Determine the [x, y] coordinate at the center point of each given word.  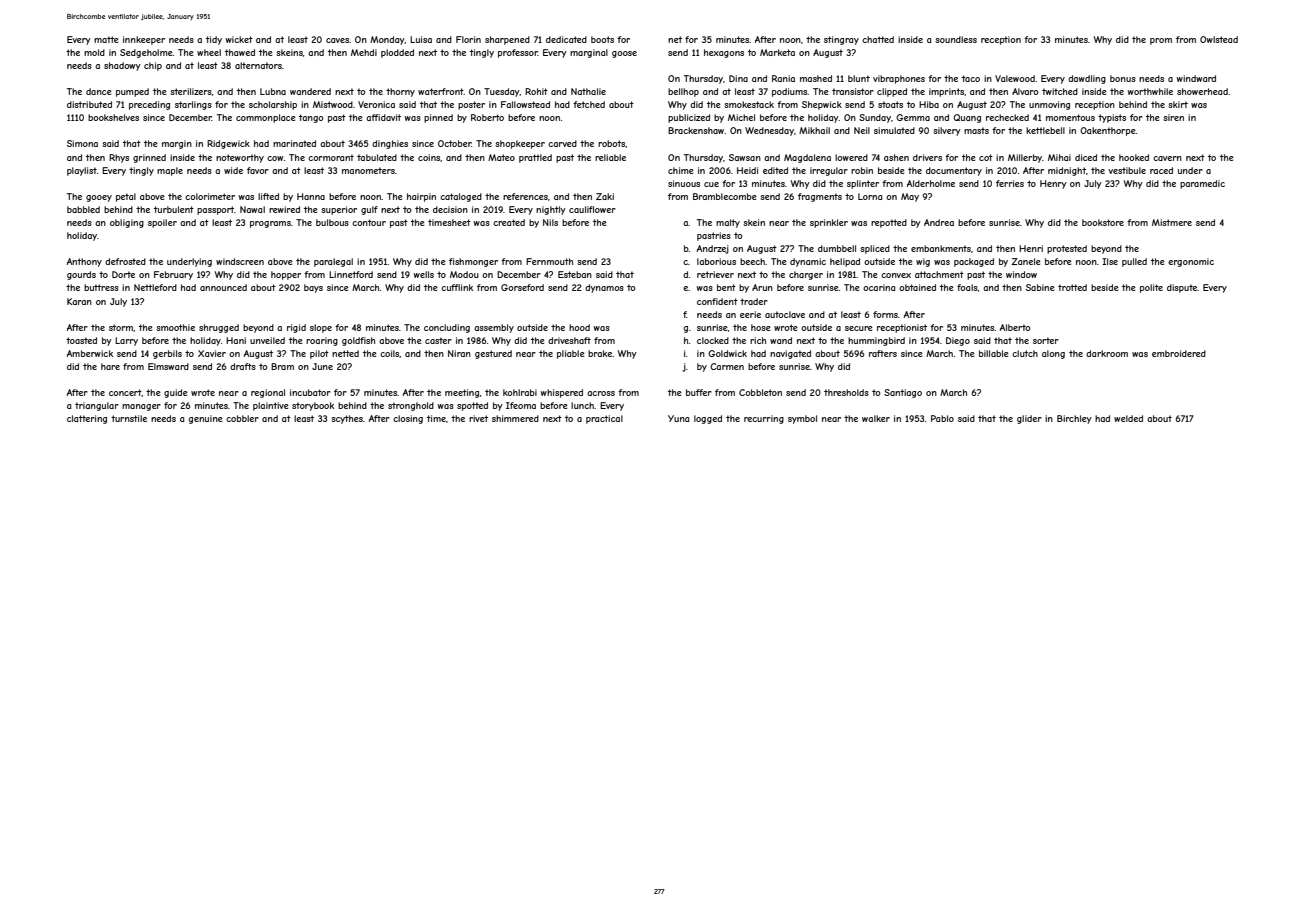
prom [1161, 41]
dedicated [566, 39]
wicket [239, 39]
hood [579, 327]
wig [923, 262]
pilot [319, 354]
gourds [81, 275]
